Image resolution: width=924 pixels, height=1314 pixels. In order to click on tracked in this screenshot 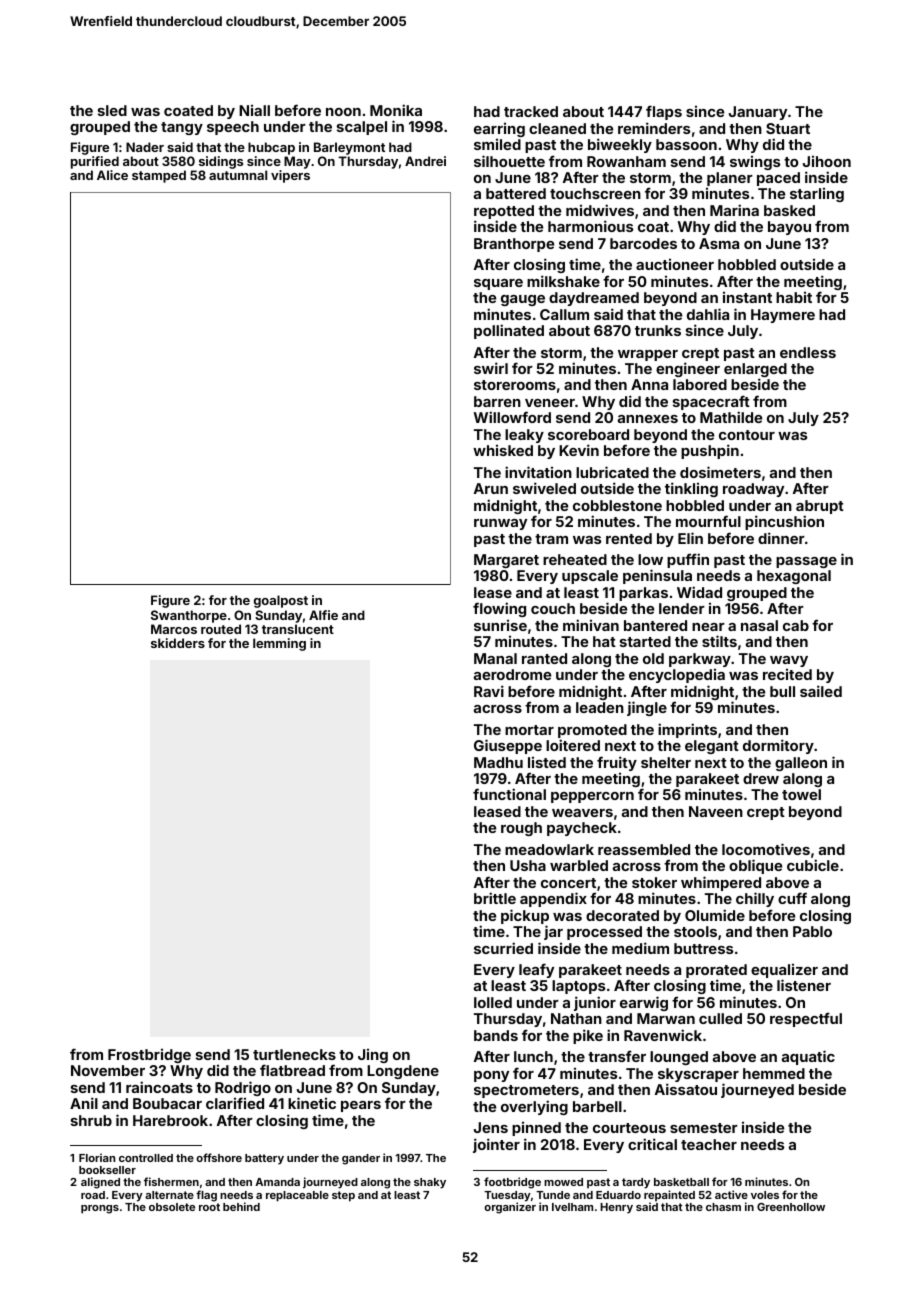, I will do `click(531, 111)`.
